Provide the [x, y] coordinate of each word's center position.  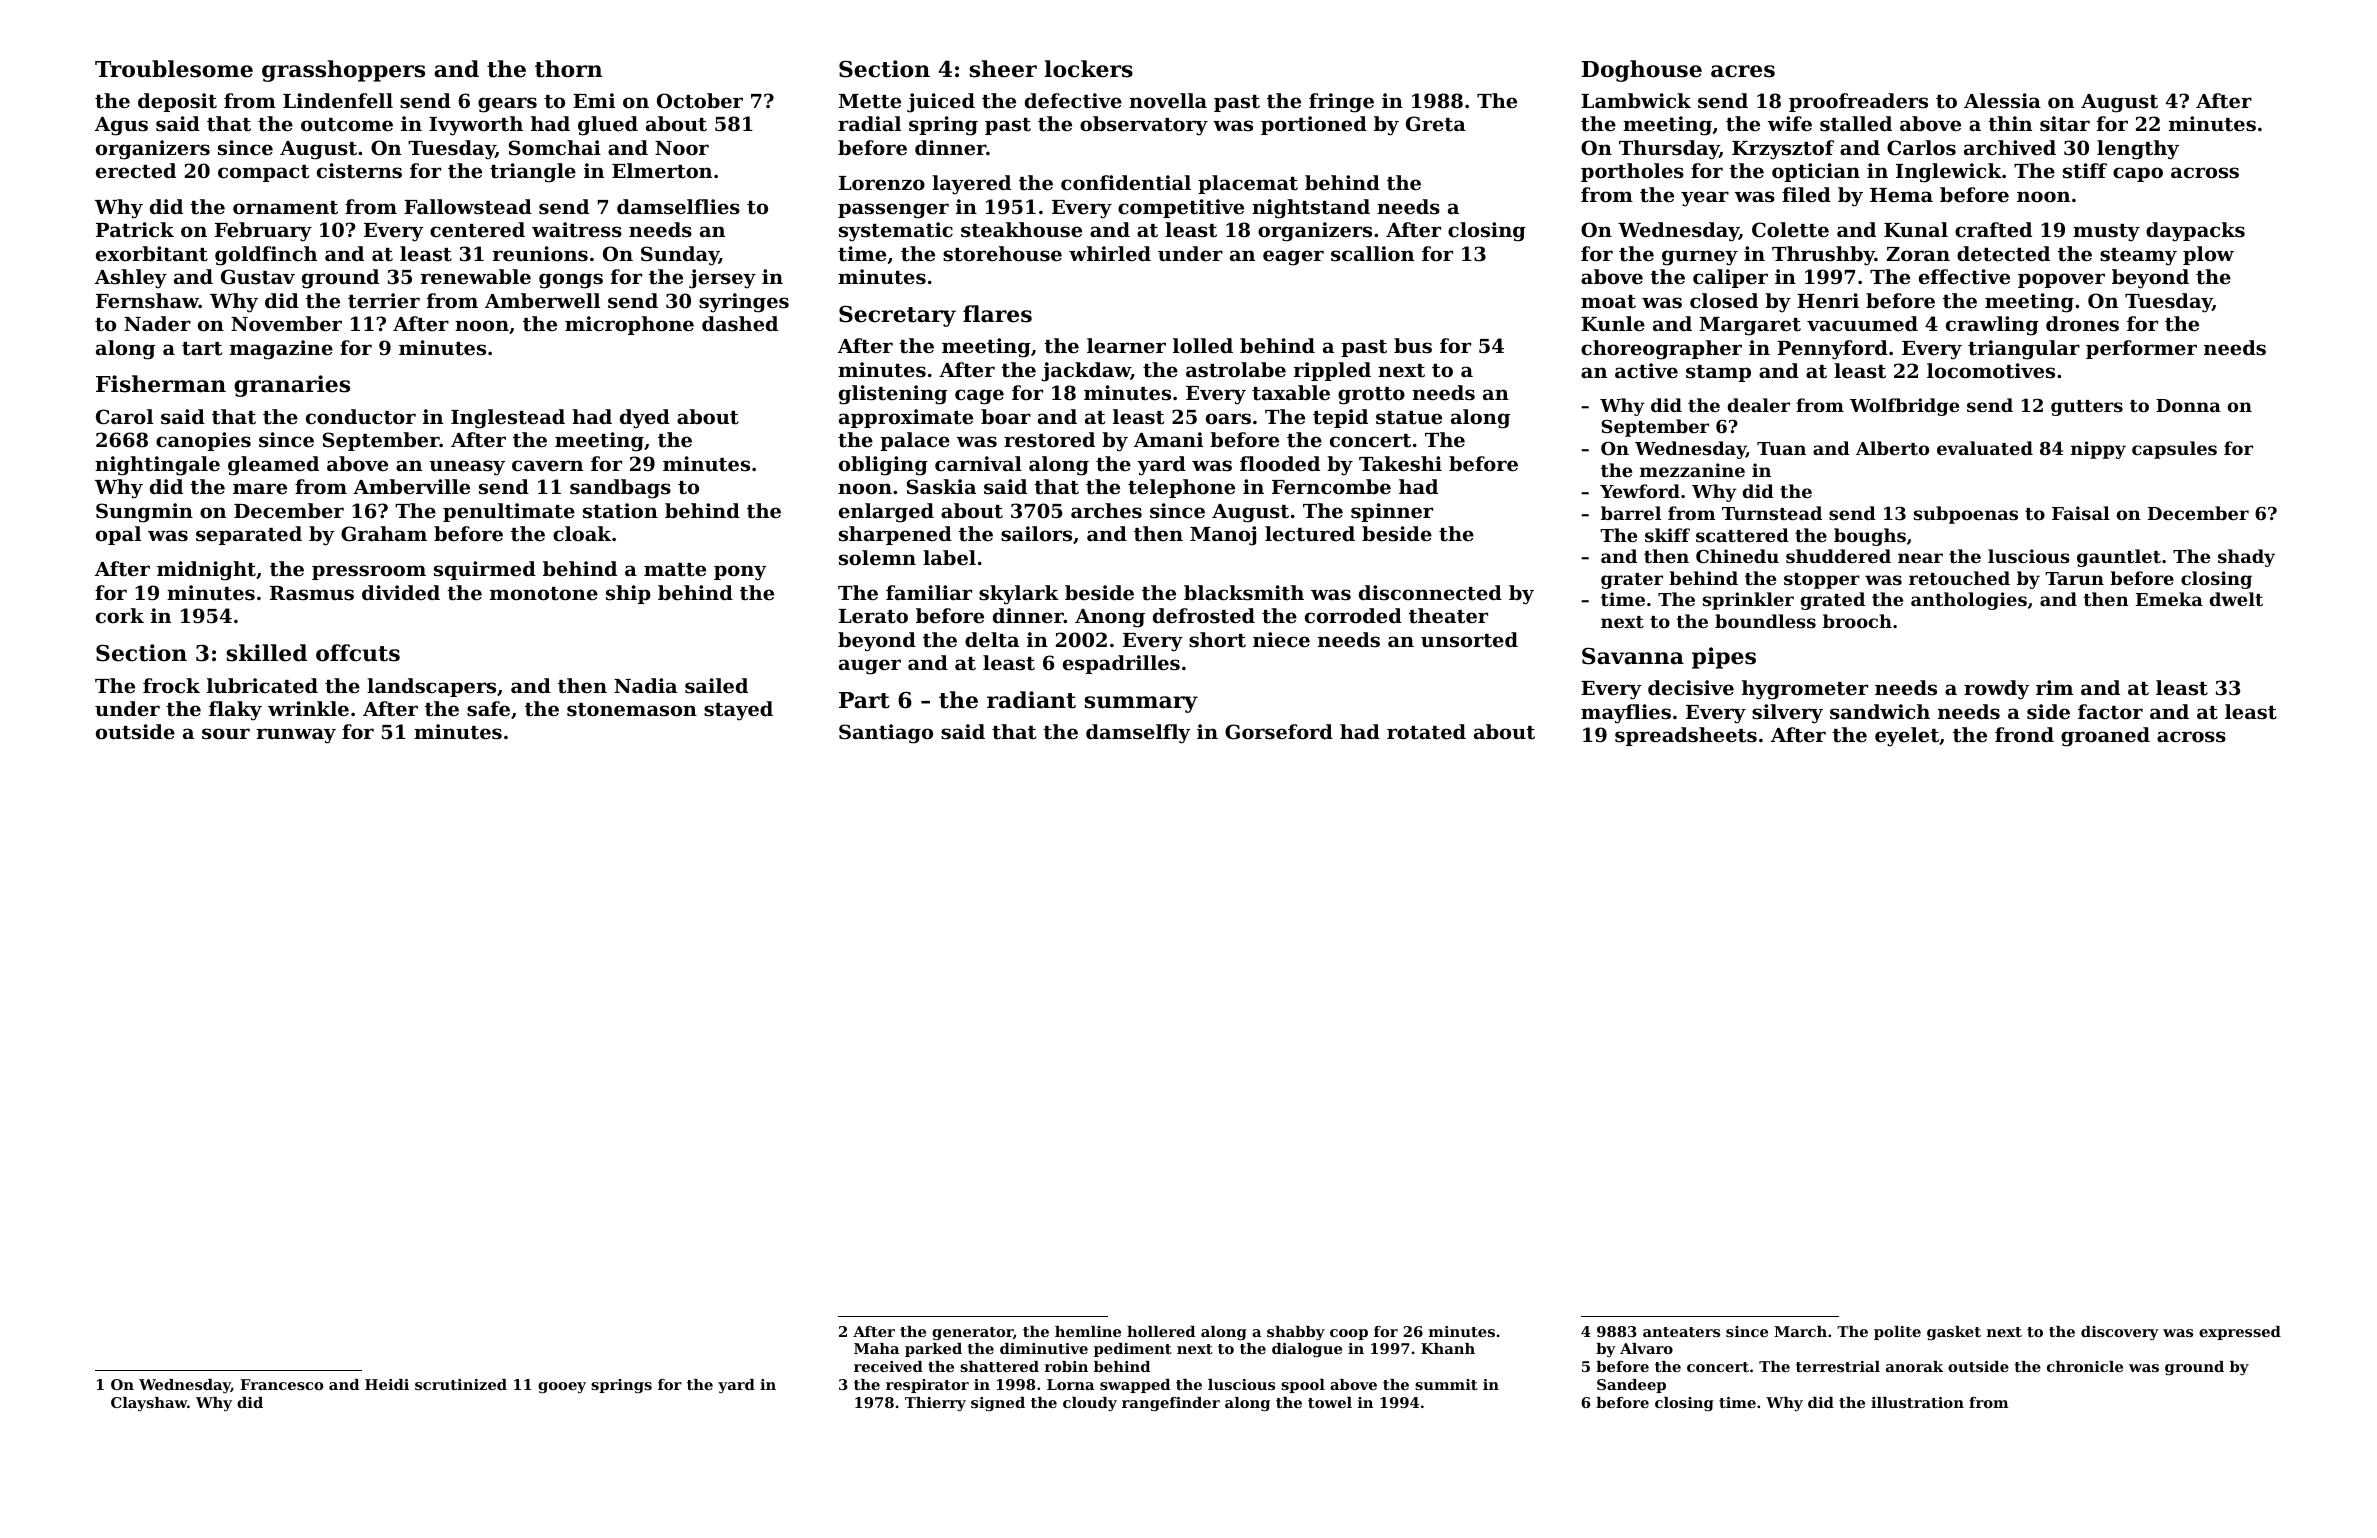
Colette [1790, 230]
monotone [544, 594]
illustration [1917, 1402]
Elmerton [662, 171]
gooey [562, 1388]
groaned [2105, 737]
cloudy [1090, 1404]
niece [1281, 639]
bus [1413, 345]
